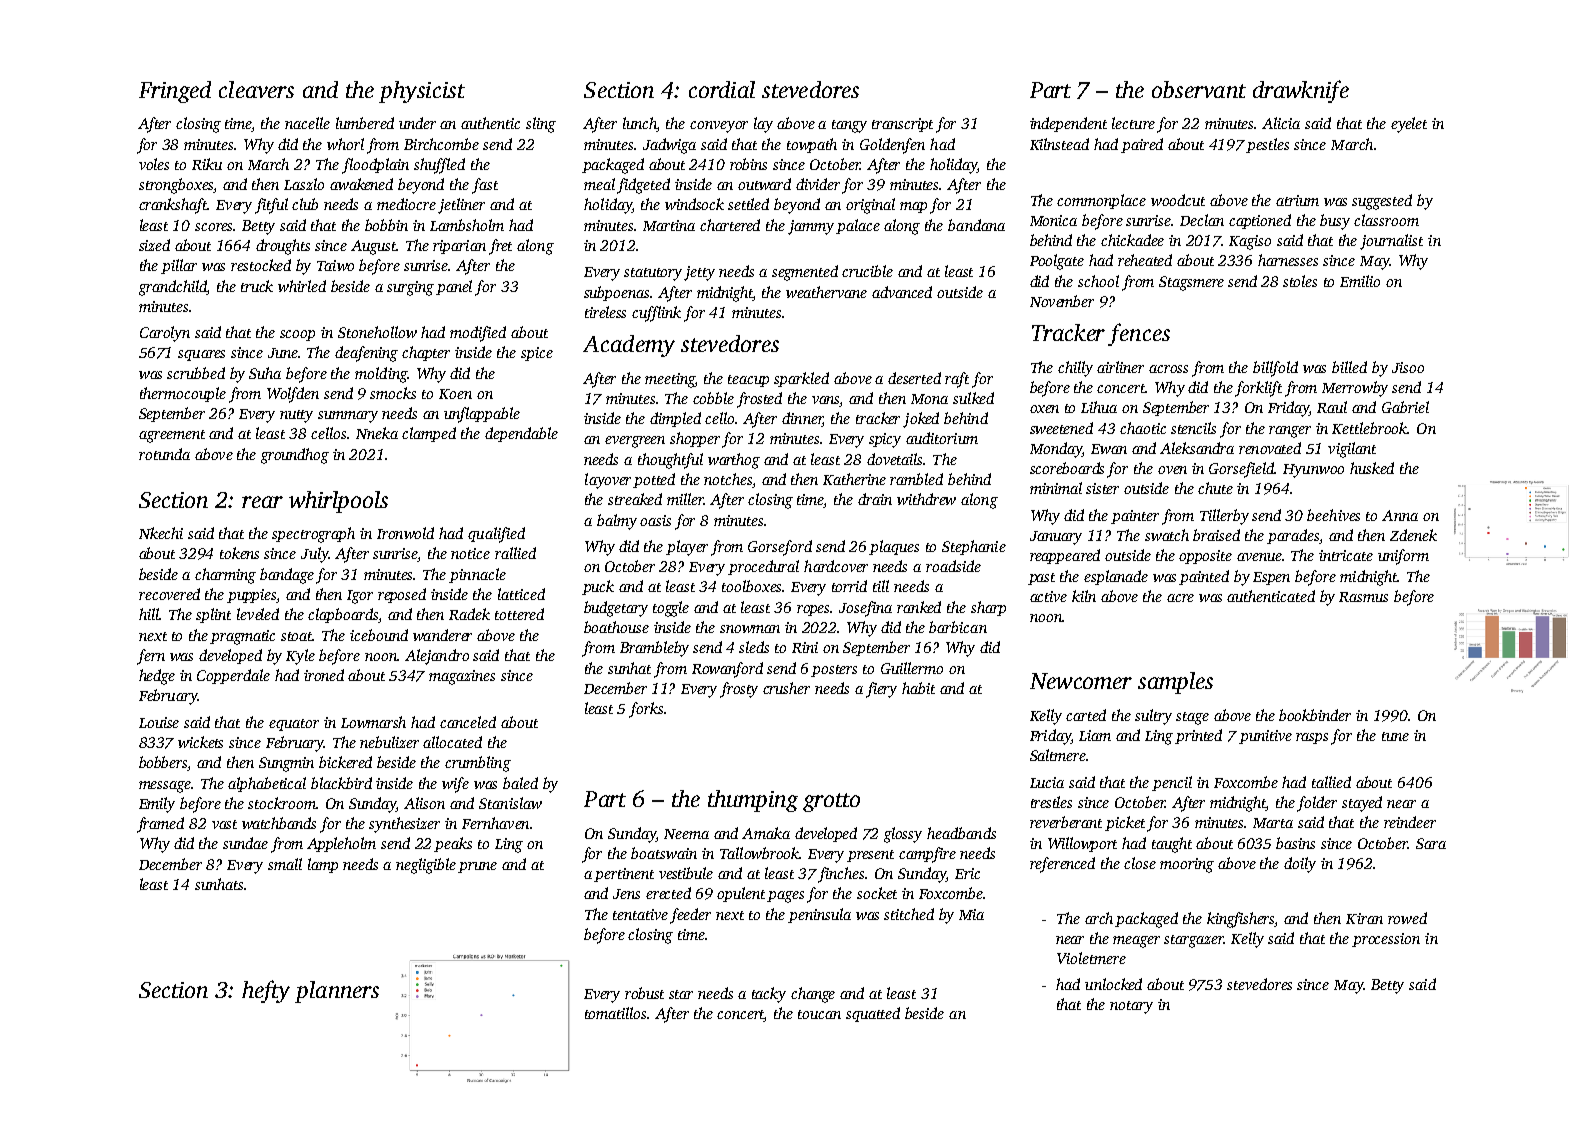  I want to click on shuffled, so click(439, 166).
